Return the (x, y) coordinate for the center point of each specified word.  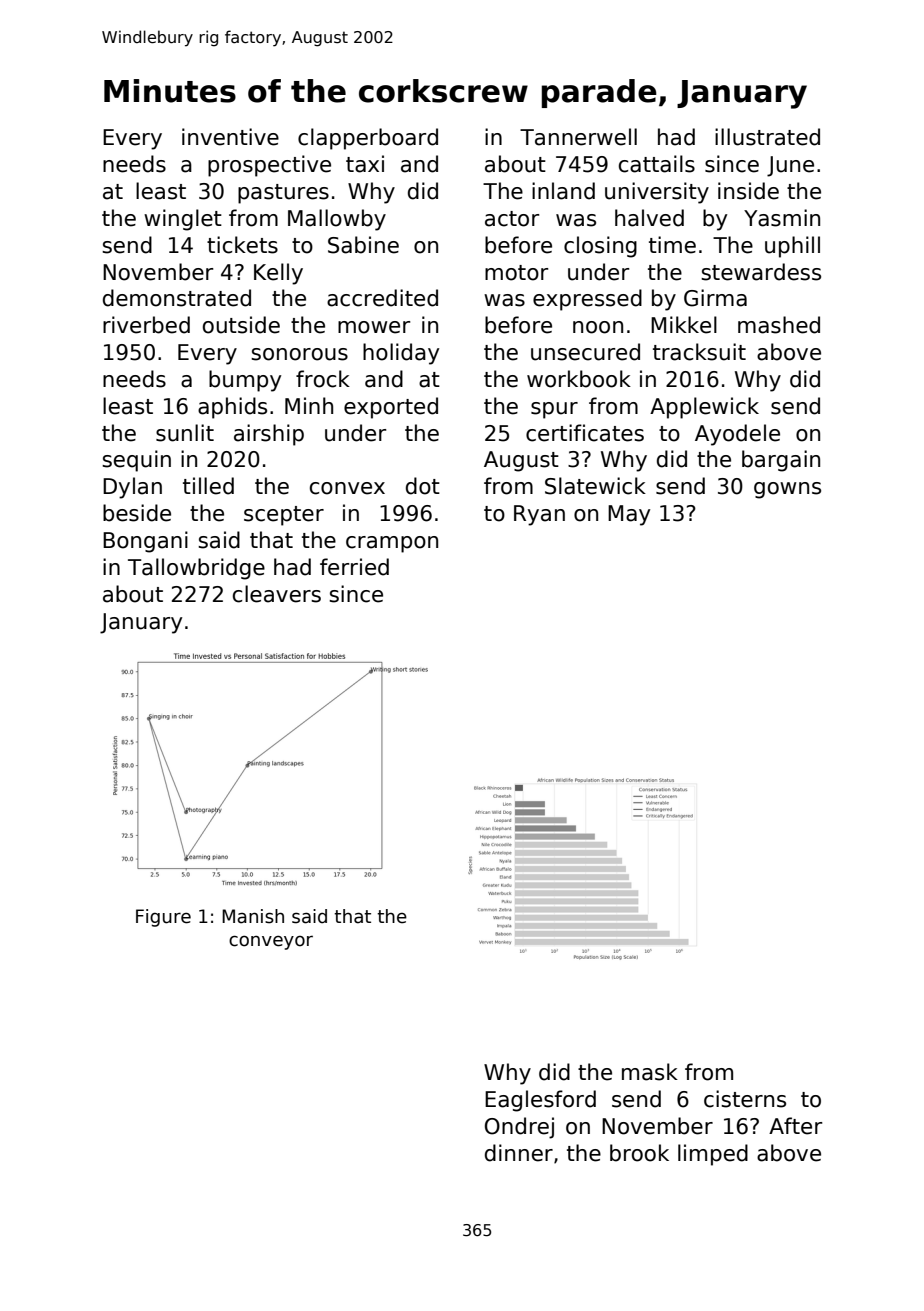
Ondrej (519, 1128)
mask (650, 1072)
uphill (792, 247)
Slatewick (595, 486)
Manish (253, 916)
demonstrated (177, 298)
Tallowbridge (196, 569)
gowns (787, 490)
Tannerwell (578, 137)
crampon (392, 544)
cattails (657, 164)
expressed (587, 300)
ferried (354, 567)
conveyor (271, 942)
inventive (230, 137)
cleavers (277, 594)
